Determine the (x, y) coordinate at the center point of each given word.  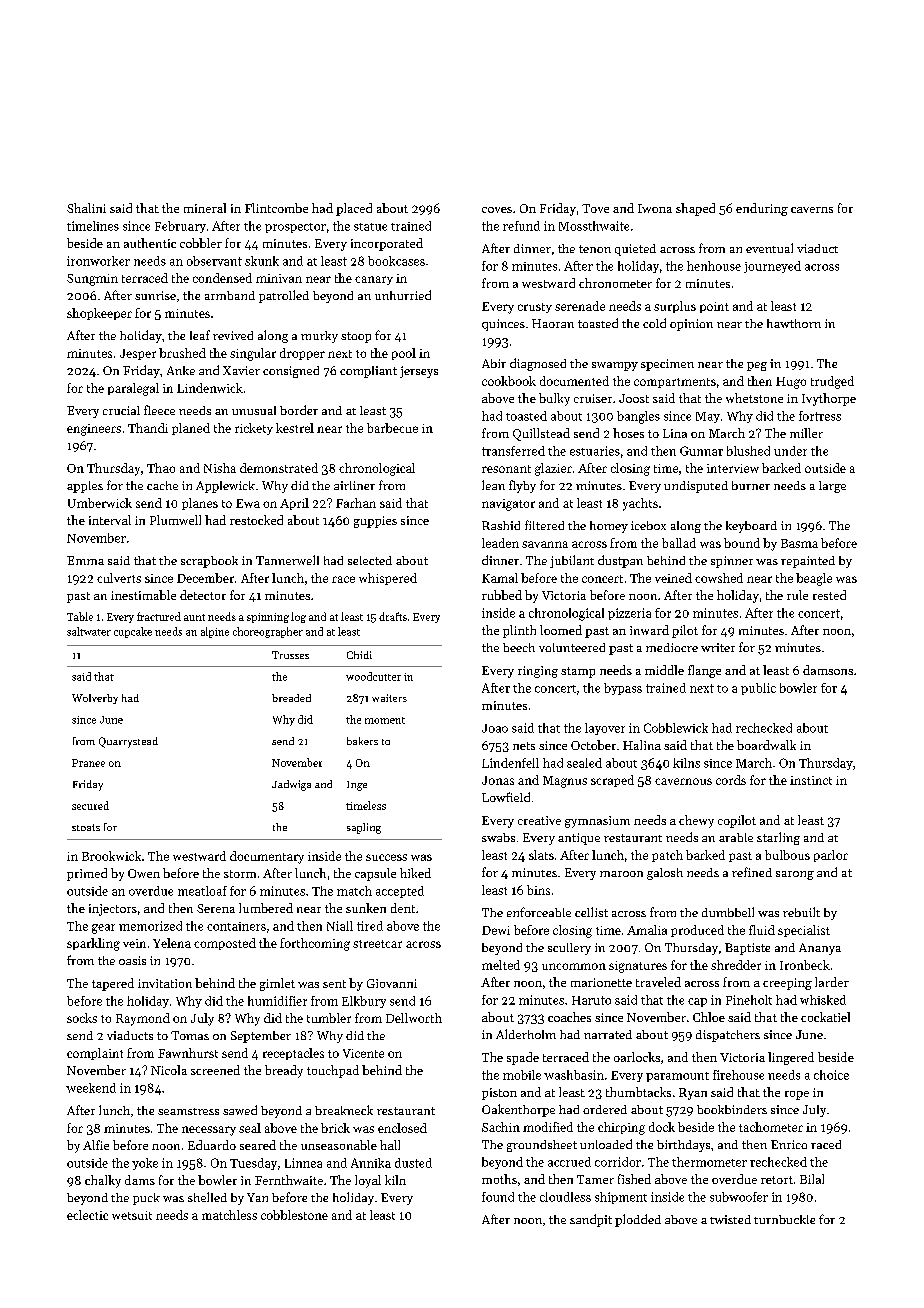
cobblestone (294, 1215)
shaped (695, 209)
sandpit (591, 1220)
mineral (205, 208)
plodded (638, 1220)
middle (664, 670)
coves (497, 210)
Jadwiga (291, 785)
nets (524, 746)
